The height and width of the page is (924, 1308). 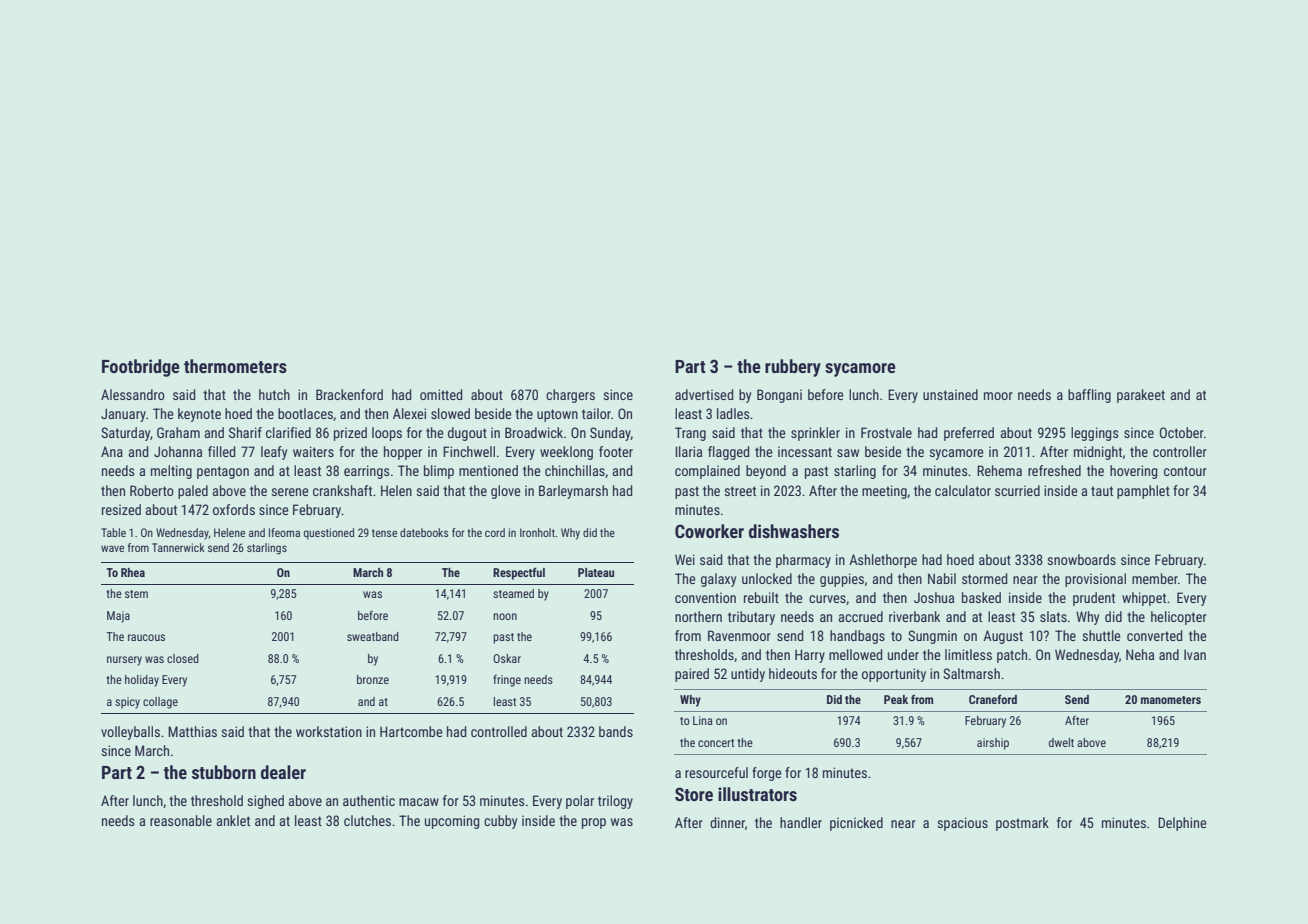 I want to click on Craneford, so click(x=993, y=699).
